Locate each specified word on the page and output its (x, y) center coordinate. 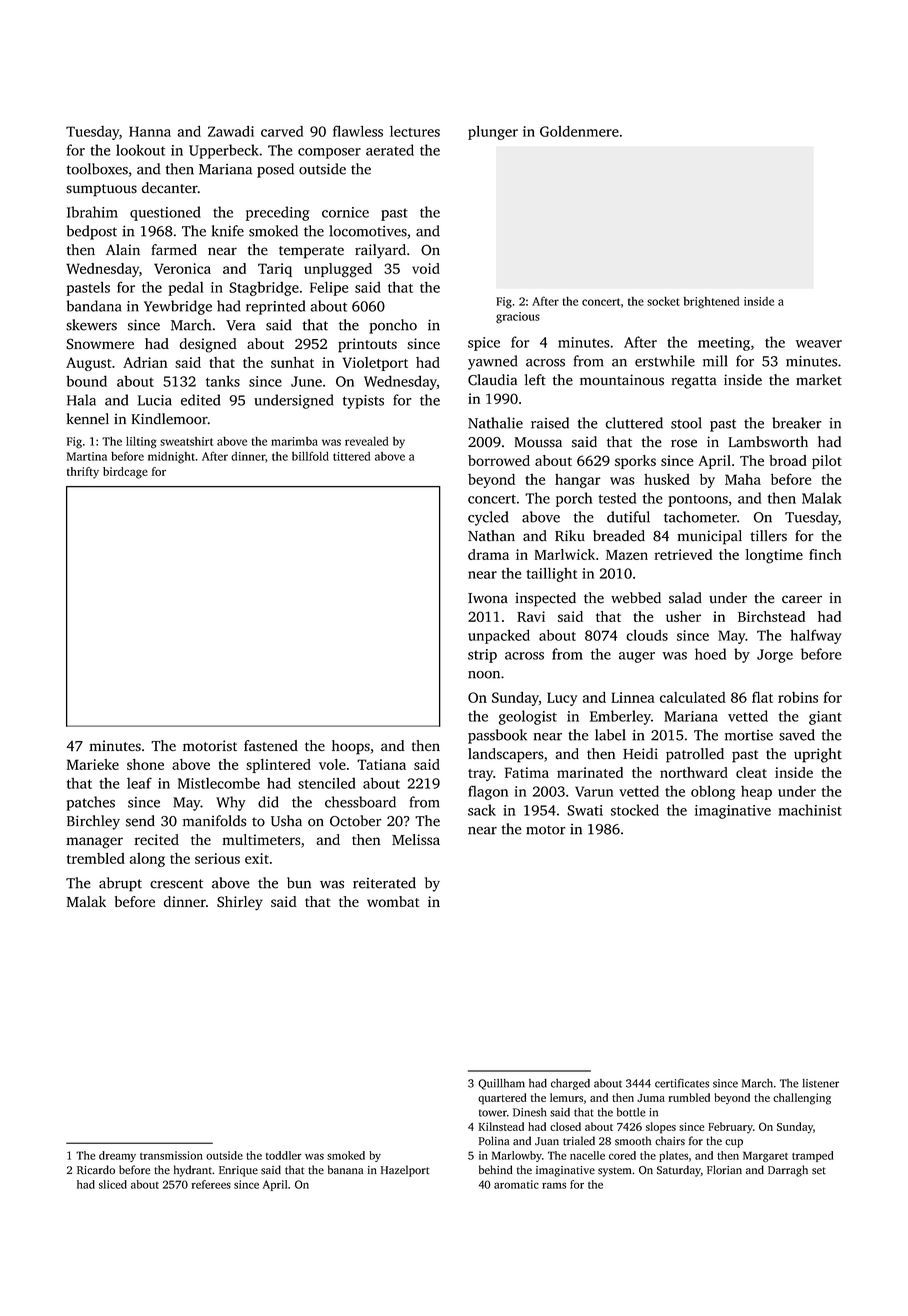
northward (694, 772)
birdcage (125, 473)
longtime (774, 556)
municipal (709, 537)
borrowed (499, 460)
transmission (171, 1155)
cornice (345, 212)
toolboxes (97, 169)
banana (345, 1170)
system (615, 1172)
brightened (711, 303)
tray (480, 775)
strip (482, 656)
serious (217, 858)
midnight (171, 458)
